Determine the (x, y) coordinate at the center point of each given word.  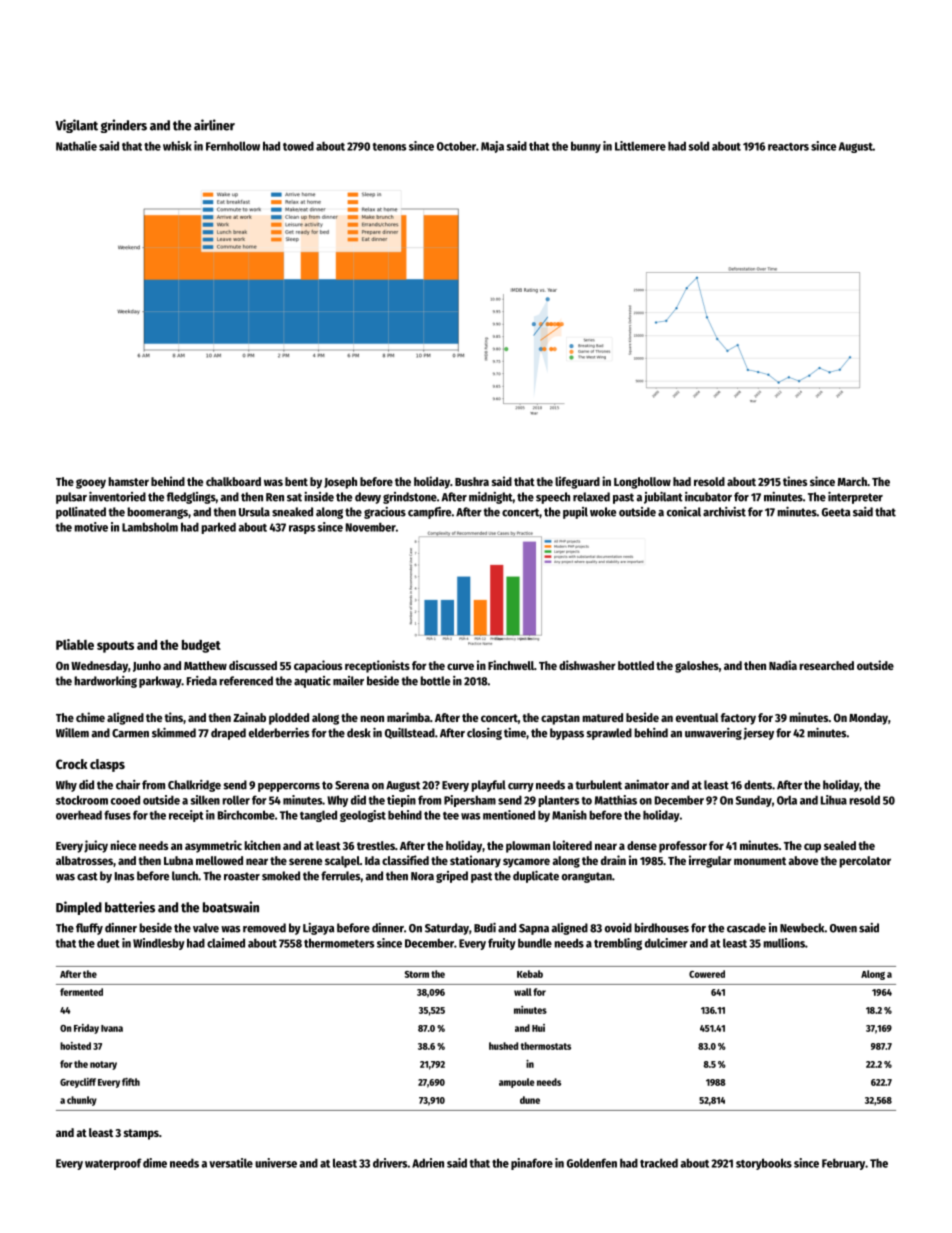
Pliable (75, 644)
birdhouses (661, 928)
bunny (586, 147)
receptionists (377, 666)
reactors (788, 147)
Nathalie (76, 146)
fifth (131, 1082)
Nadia (783, 665)
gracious (385, 513)
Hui (538, 1028)
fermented (81, 992)
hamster (128, 481)
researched (826, 665)
